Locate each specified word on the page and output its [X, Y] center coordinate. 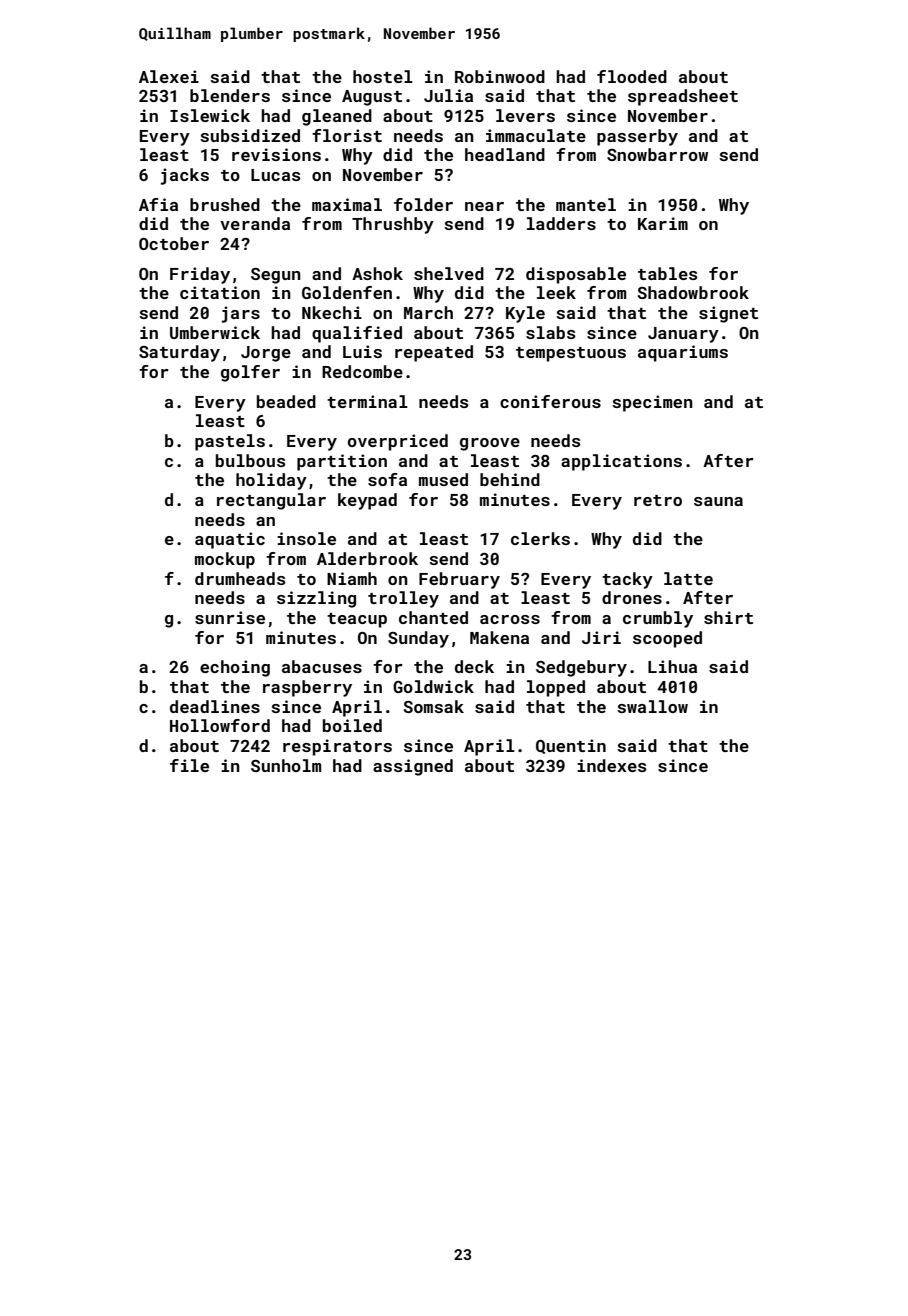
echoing [235, 668]
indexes [612, 765]
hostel [383, 76]
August [372, 98]
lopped [556, 688]
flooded [632, 76]
